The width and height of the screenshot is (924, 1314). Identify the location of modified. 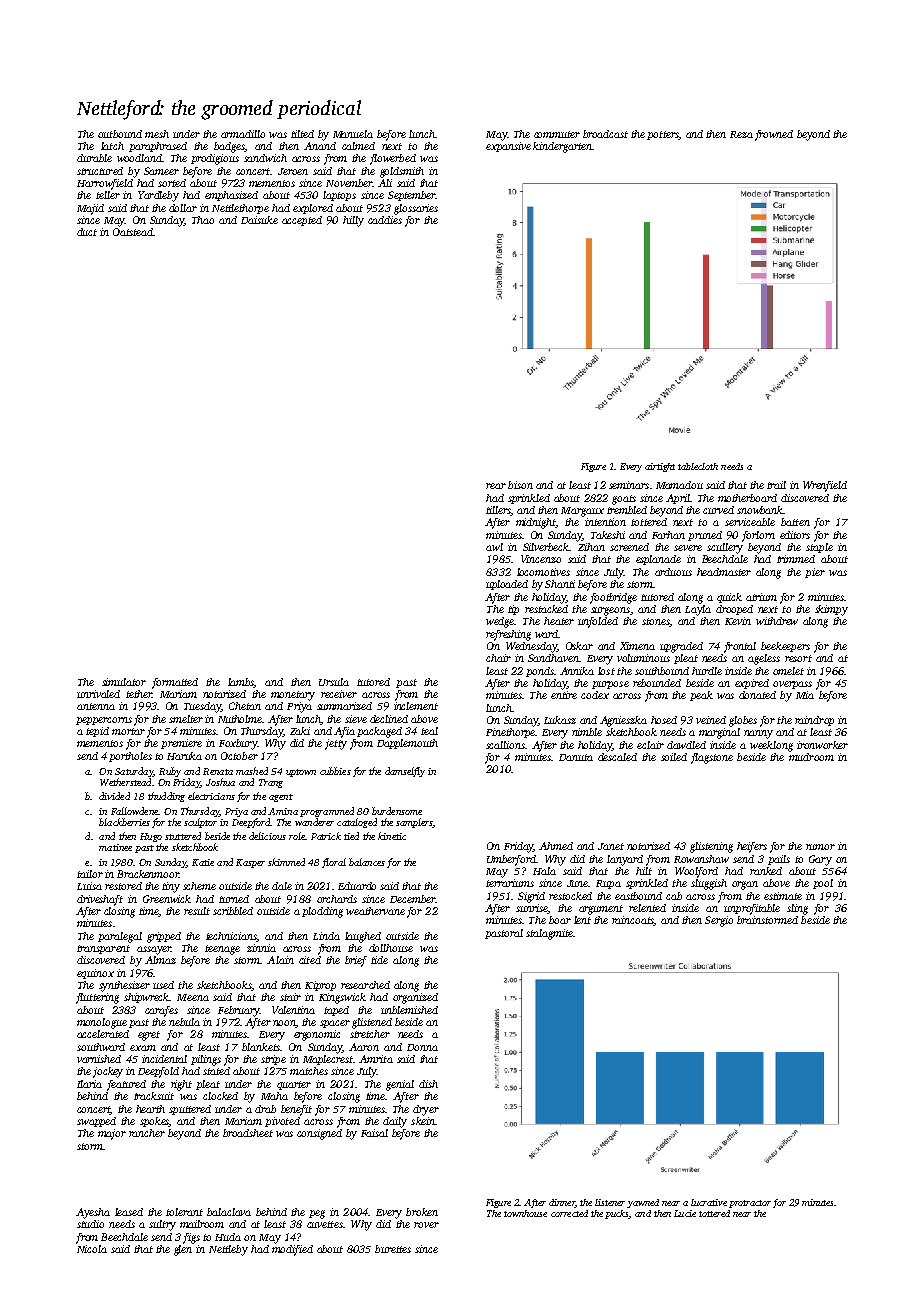
(292, 1250).
